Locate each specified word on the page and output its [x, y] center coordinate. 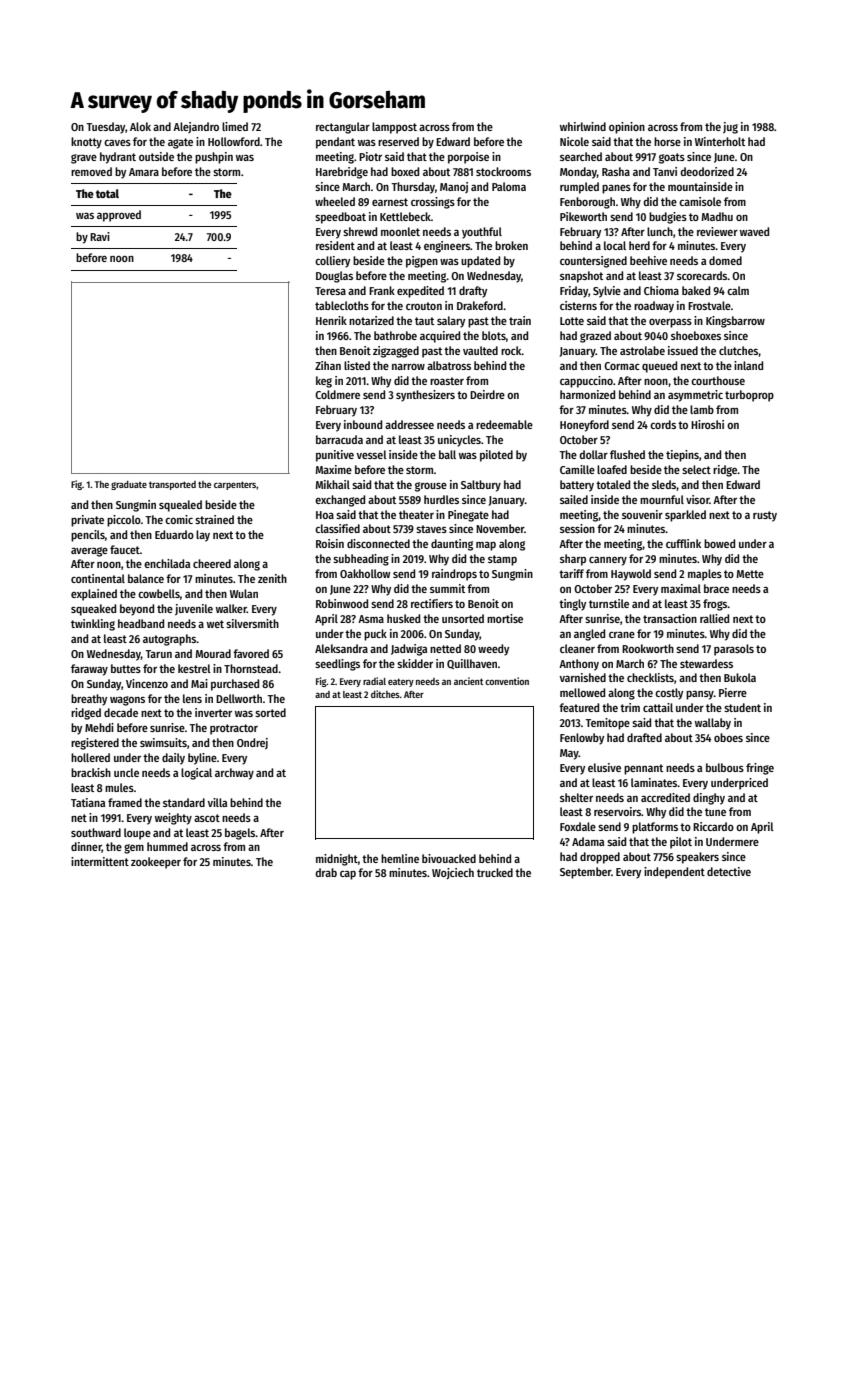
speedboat [340, 218]
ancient [468, 681]
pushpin [214, 158]
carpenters [235, 485]
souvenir [642, 514]
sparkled [685, 516]
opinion [627, 128]
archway [234, 774]
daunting [452, 545]
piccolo [124, 521]
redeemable [504, 424]
